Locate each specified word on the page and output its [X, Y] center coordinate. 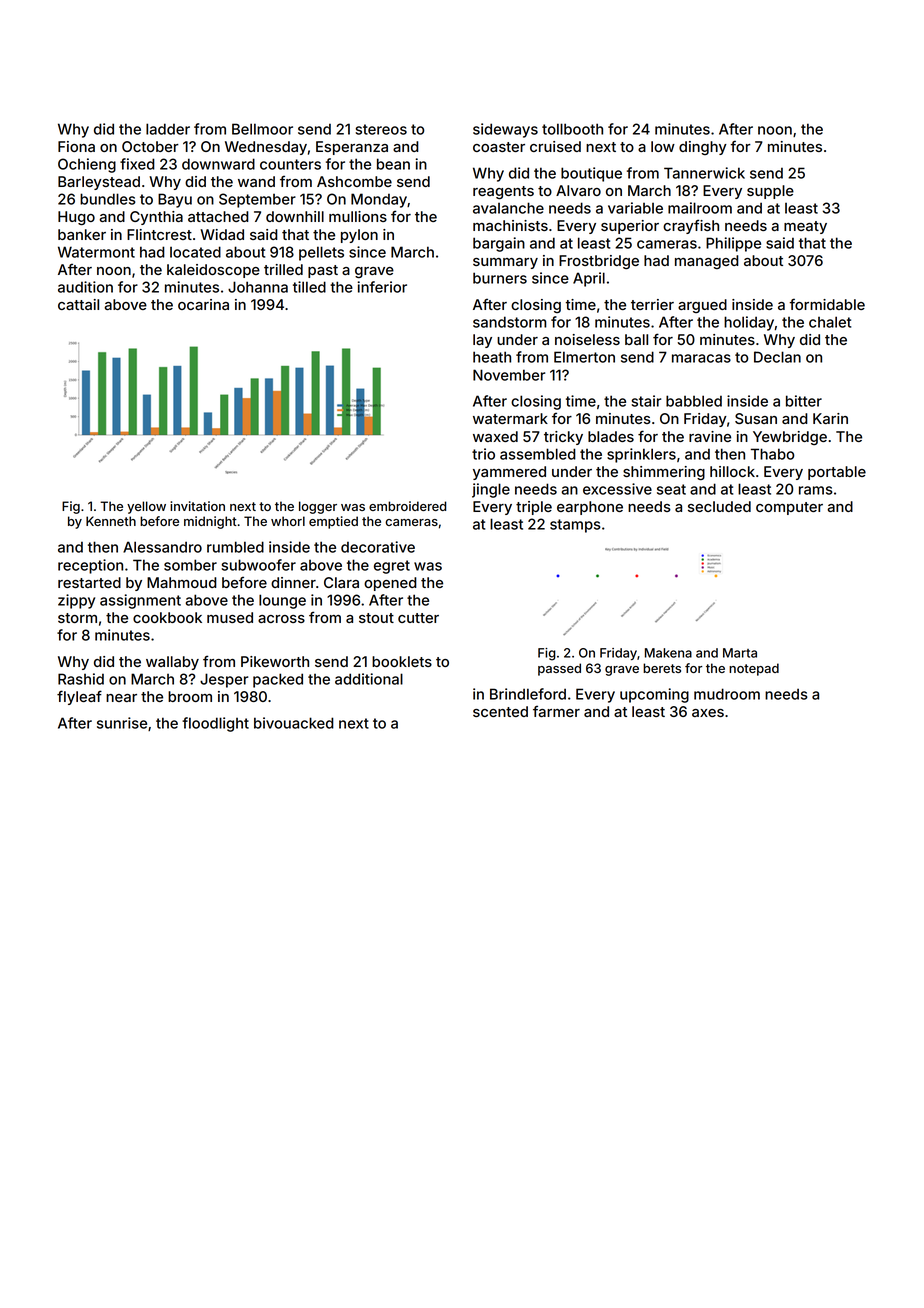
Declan [777, 357]
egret [392, 567]
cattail [78, 304]
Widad [222, 234]
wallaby [172, 663]
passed [559, 669]
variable [635, 208]
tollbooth [572, 129]
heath [492, 357]
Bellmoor [262, 129]
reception [90, 566]
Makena [668, 653]
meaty [805, 227]
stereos [381, 129]
